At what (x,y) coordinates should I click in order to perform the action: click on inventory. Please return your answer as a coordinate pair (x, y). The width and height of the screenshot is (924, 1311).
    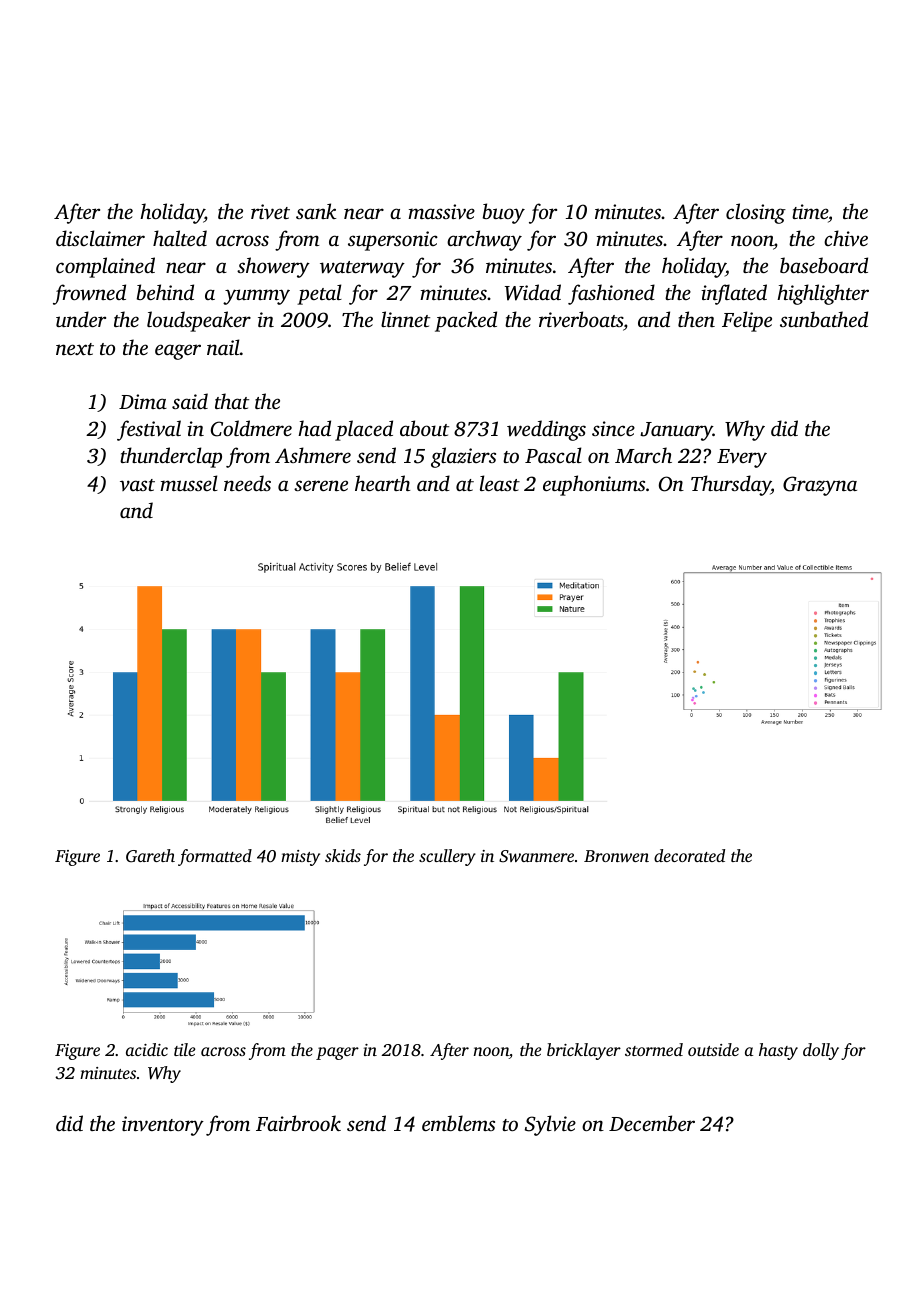
    Looking at the image, I should click on (163, 1126).
